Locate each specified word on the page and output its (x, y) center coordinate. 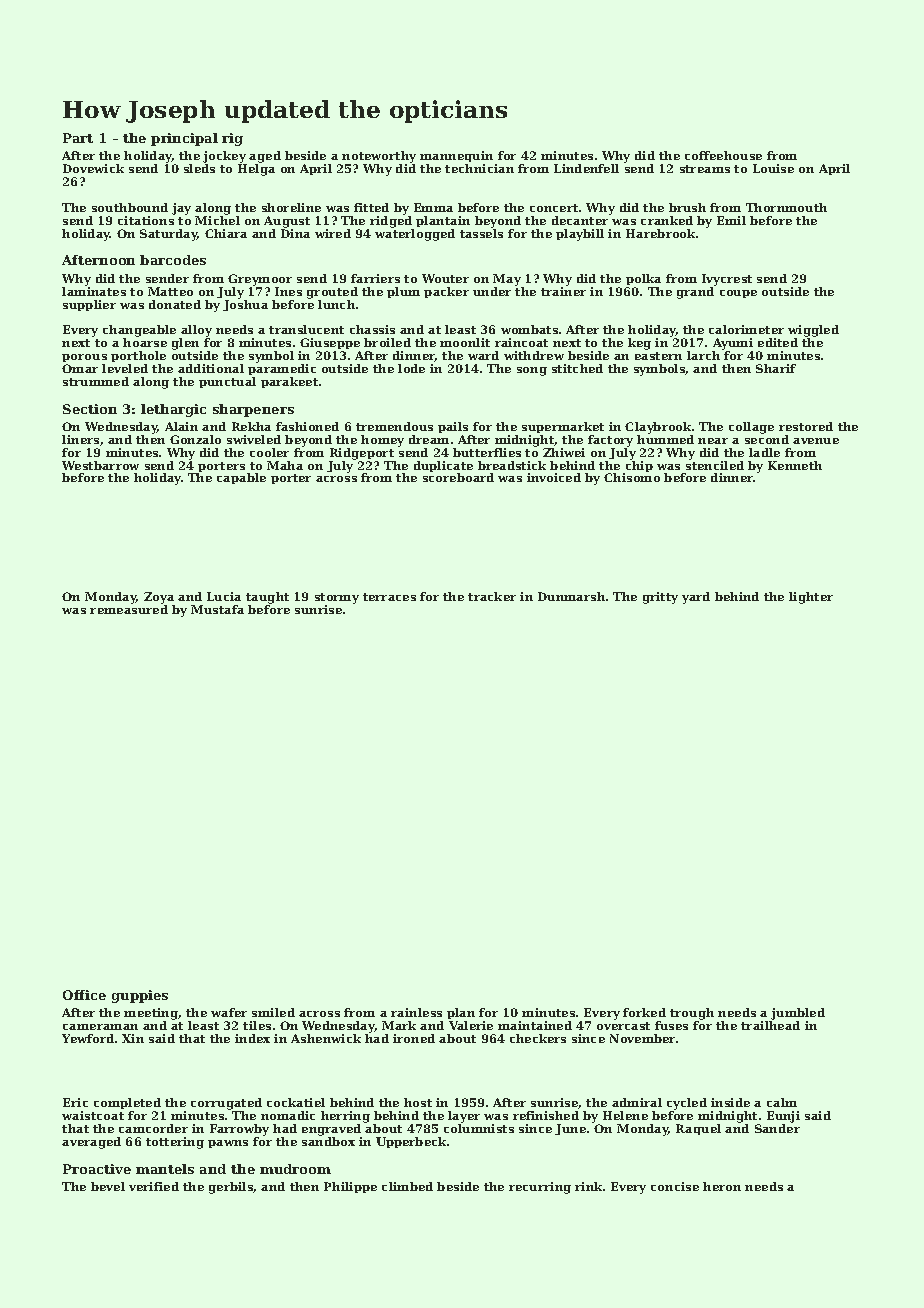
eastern (658, 356)
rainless (416, 1012)
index (252, 1038)
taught (267, 598)
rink (588, 1186)
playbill (580, 235)
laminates (94, 291)
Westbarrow (100, 465)
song (532, 371)
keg (639, 344)
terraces (389, 597)
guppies (140, 996)
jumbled (798, 1014)
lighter (811, 598)
